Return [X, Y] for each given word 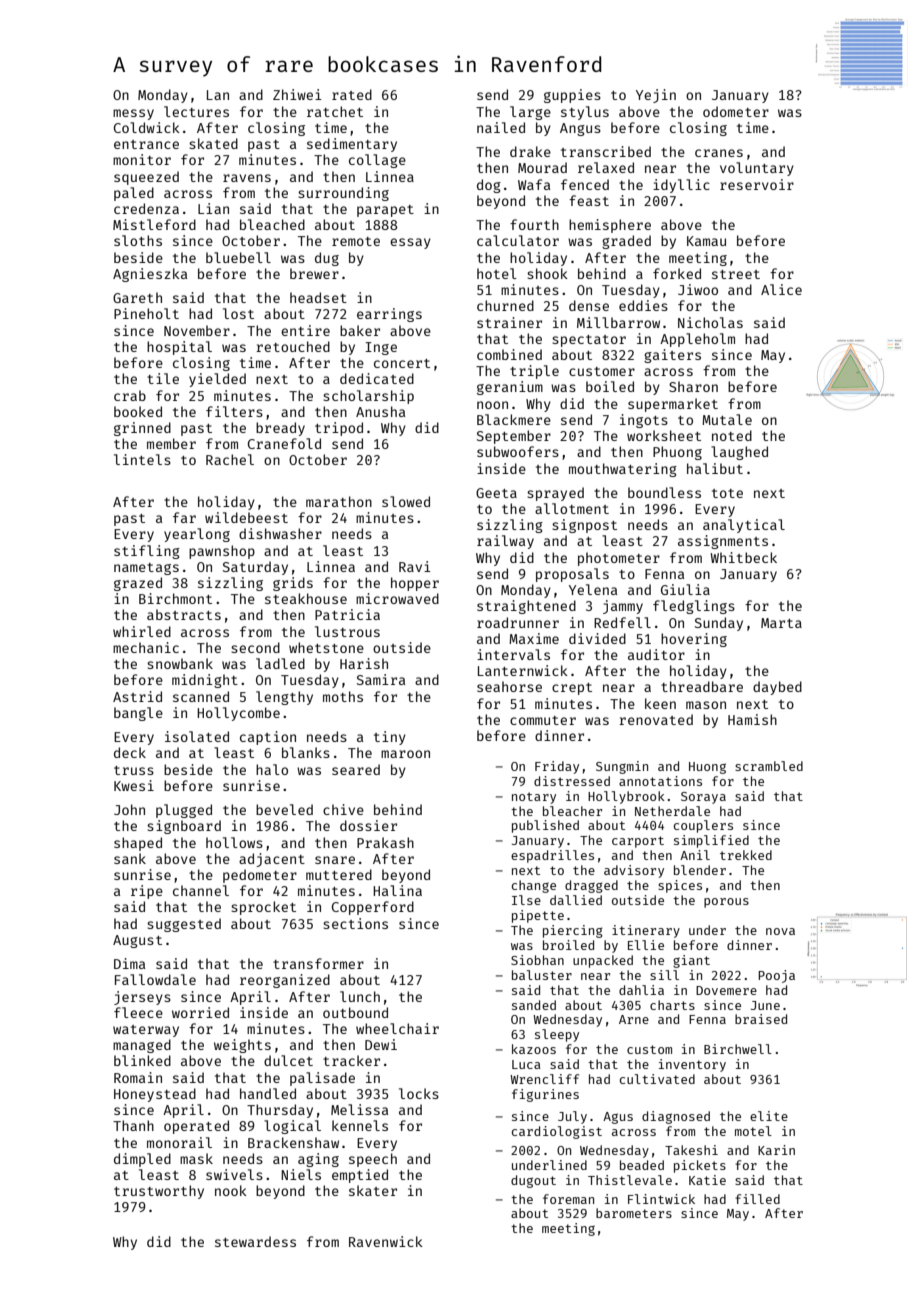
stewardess [255, 1241]
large [530, 113]
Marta [781, 623]
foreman [568, 1199]
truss [134, 770]
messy [133, 114]
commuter [543, 720]
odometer [736, 111]
